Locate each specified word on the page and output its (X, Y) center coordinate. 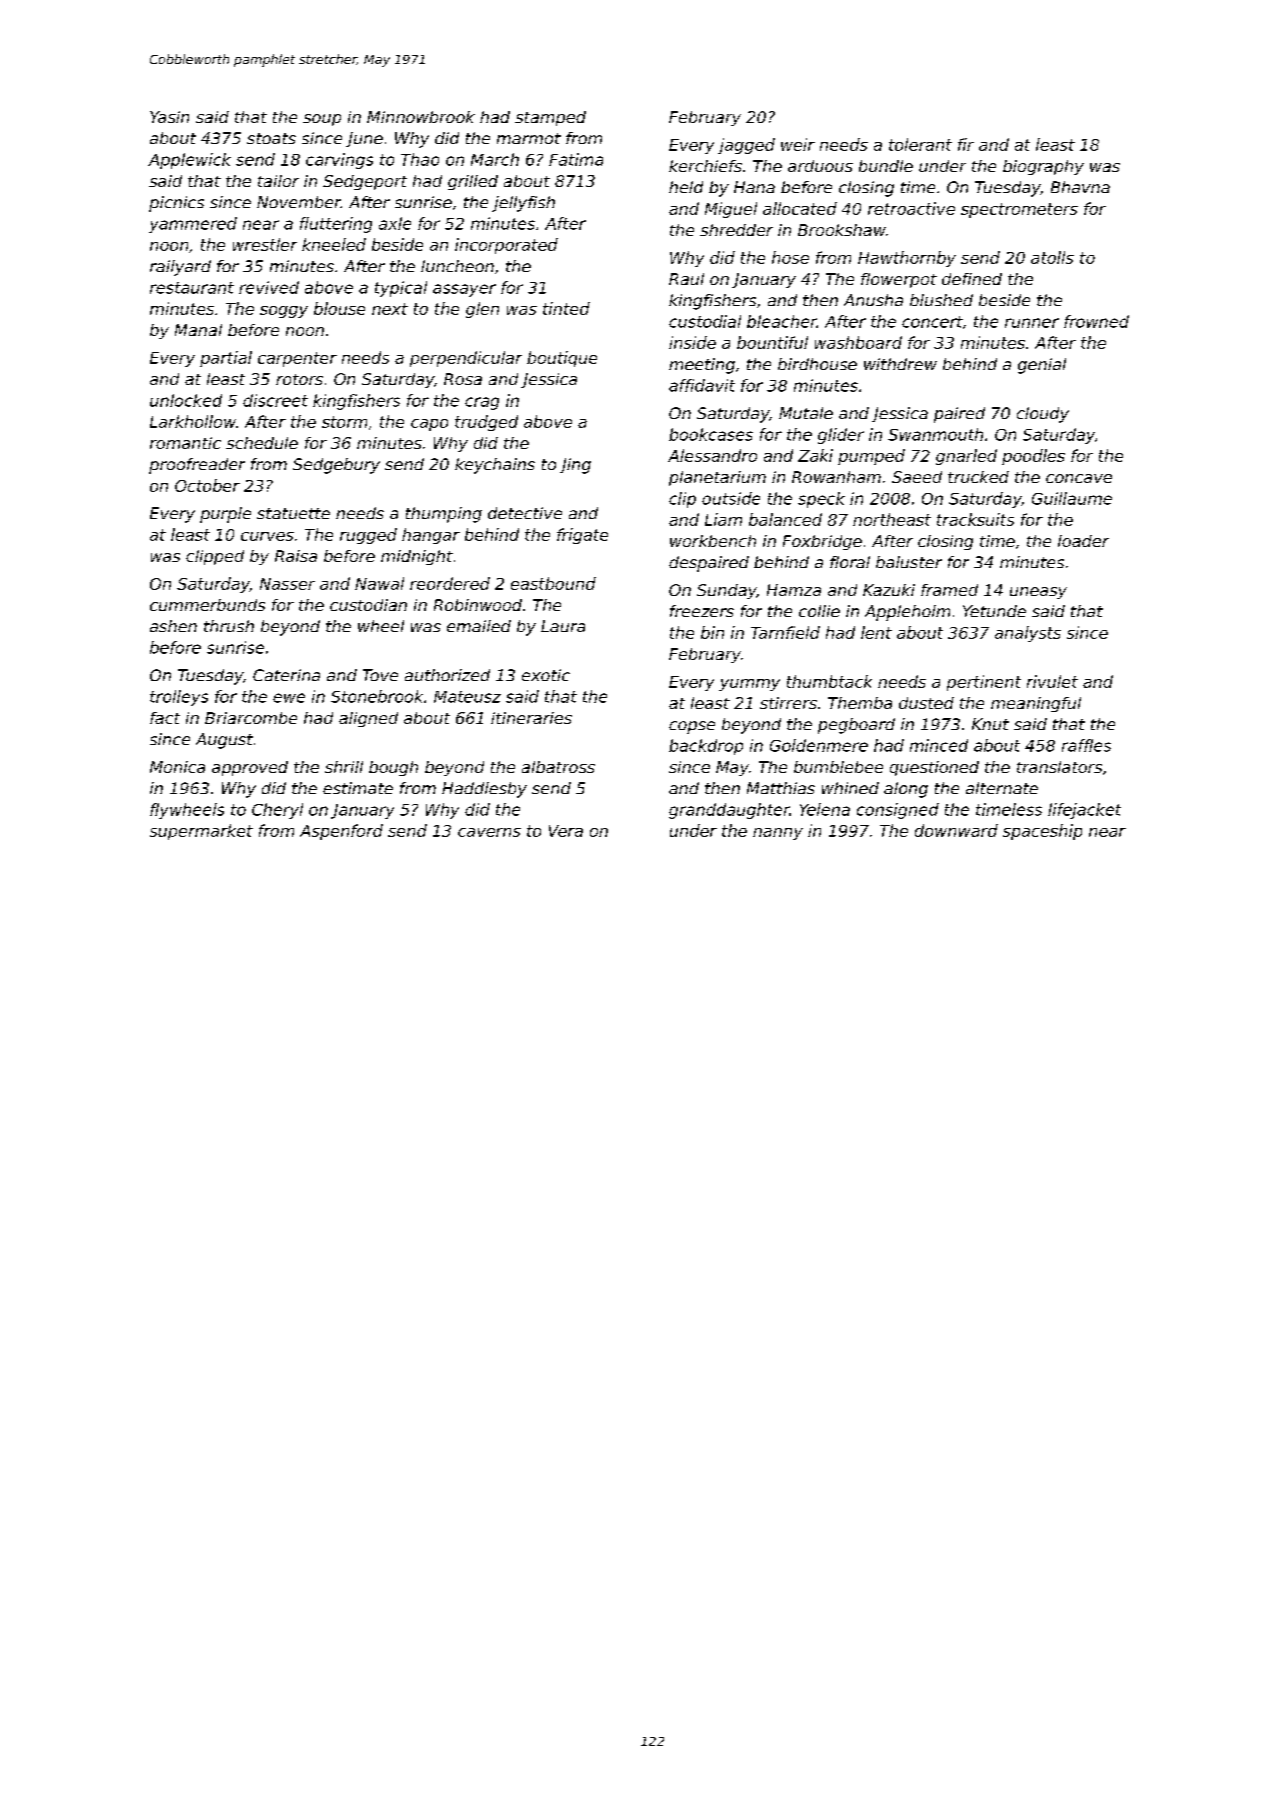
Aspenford (341, 832)
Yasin (169, 117)
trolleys (179, 698)
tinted (566, 308)
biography (1043, 167)
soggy (284, 312)
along (906, 790)
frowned (1096, 321)
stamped (550, 118)
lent (876, 632)
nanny (778, 834)
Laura (563, 626)
